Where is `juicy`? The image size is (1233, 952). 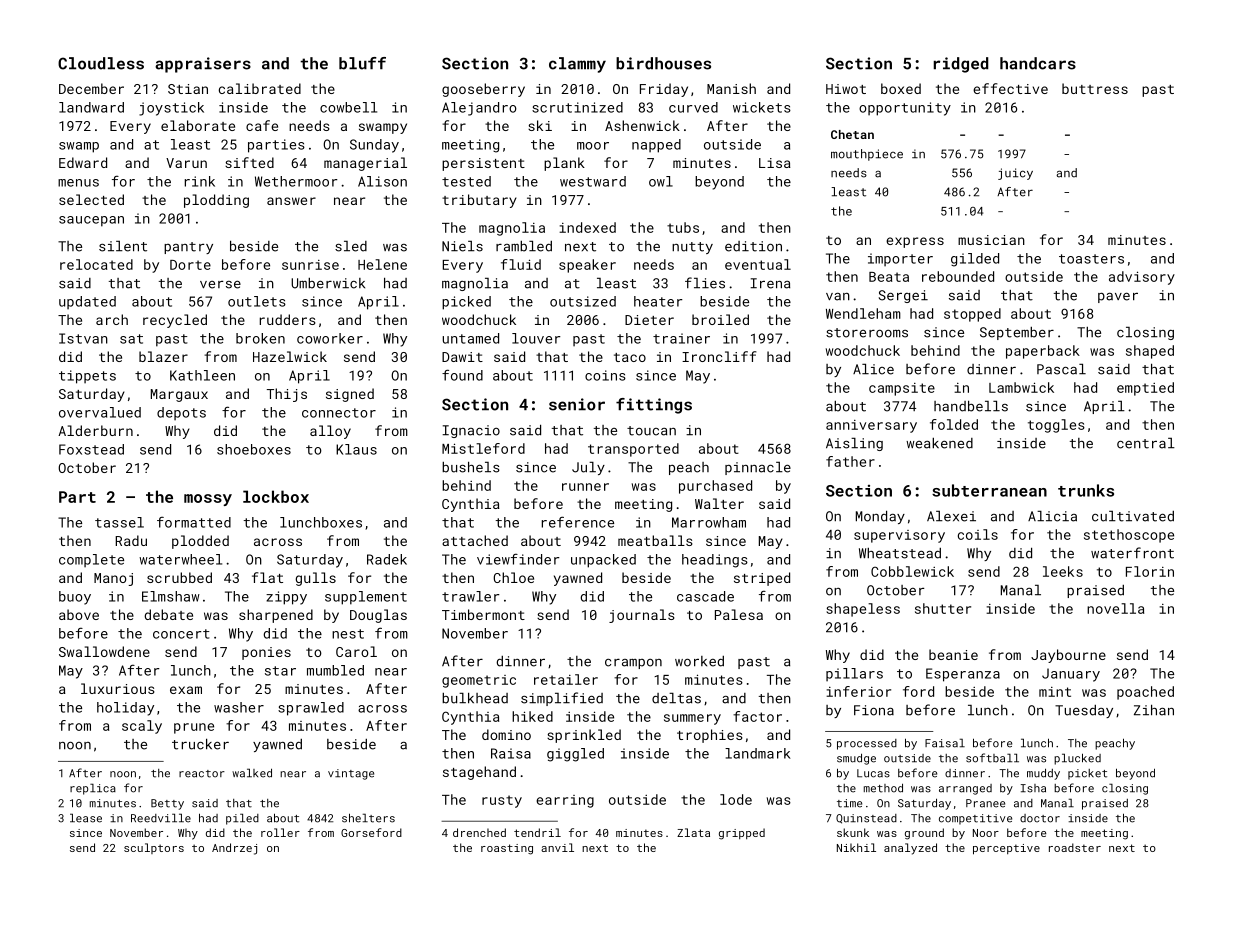 juicy is located at coordinates (1015, 174).
